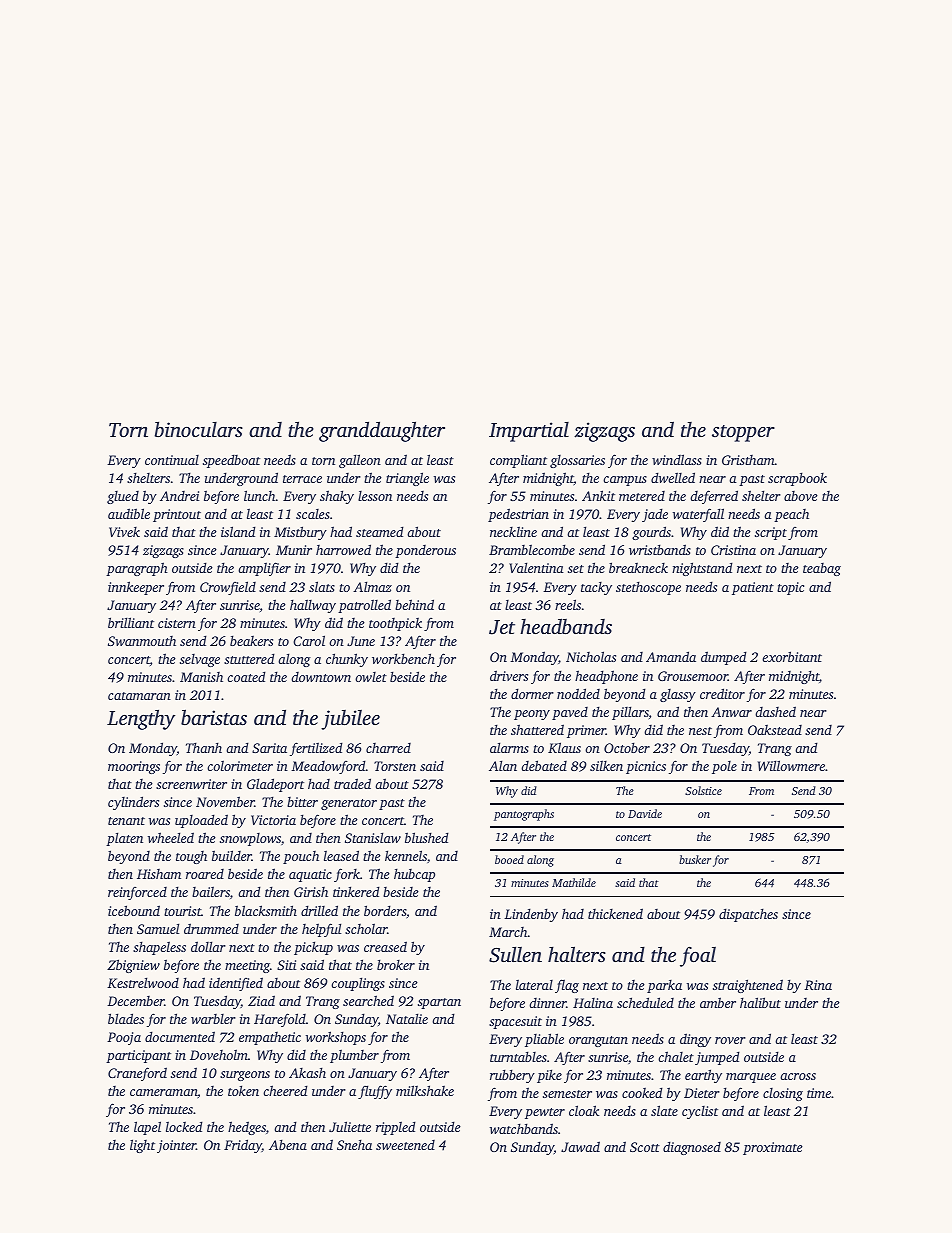 This screenshot has height=1233, width=952. What do you see at coordinates (529, 432) in the screenshot?
I see `Impartial` at bounding box center [529, 432].
